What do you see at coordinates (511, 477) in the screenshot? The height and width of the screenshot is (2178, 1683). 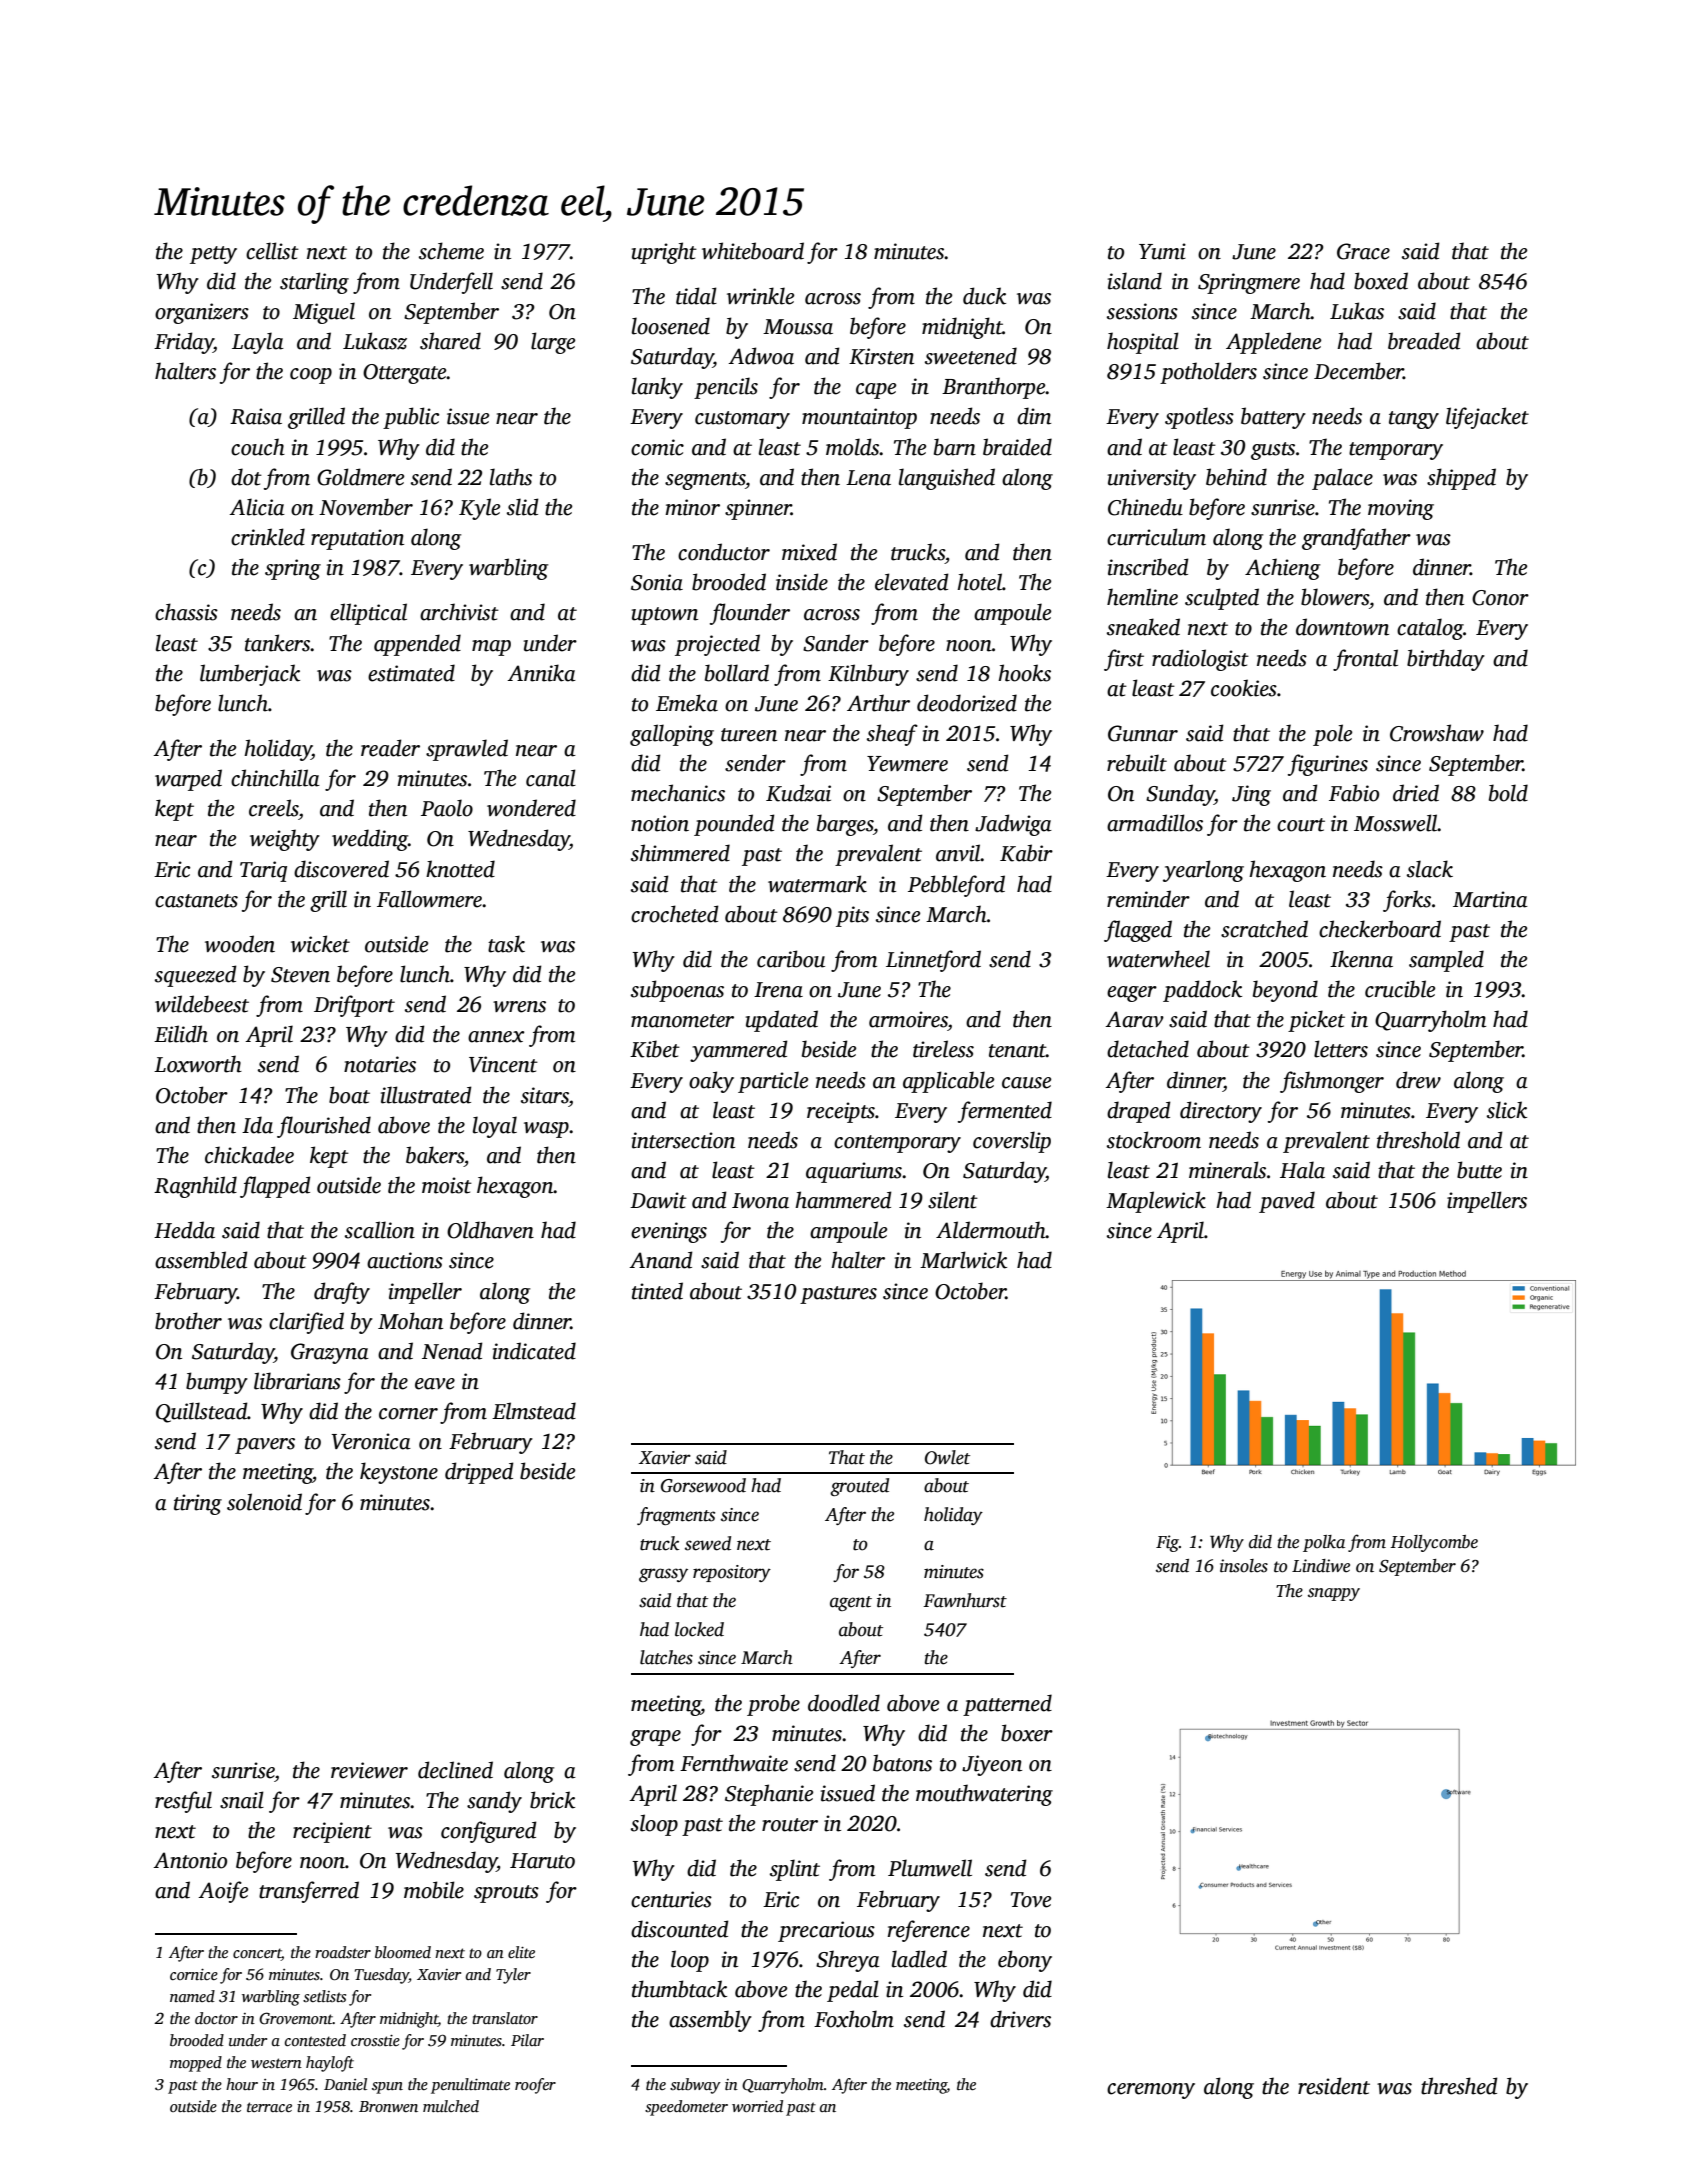 I see `laths` at bounding box center [511, 477].
